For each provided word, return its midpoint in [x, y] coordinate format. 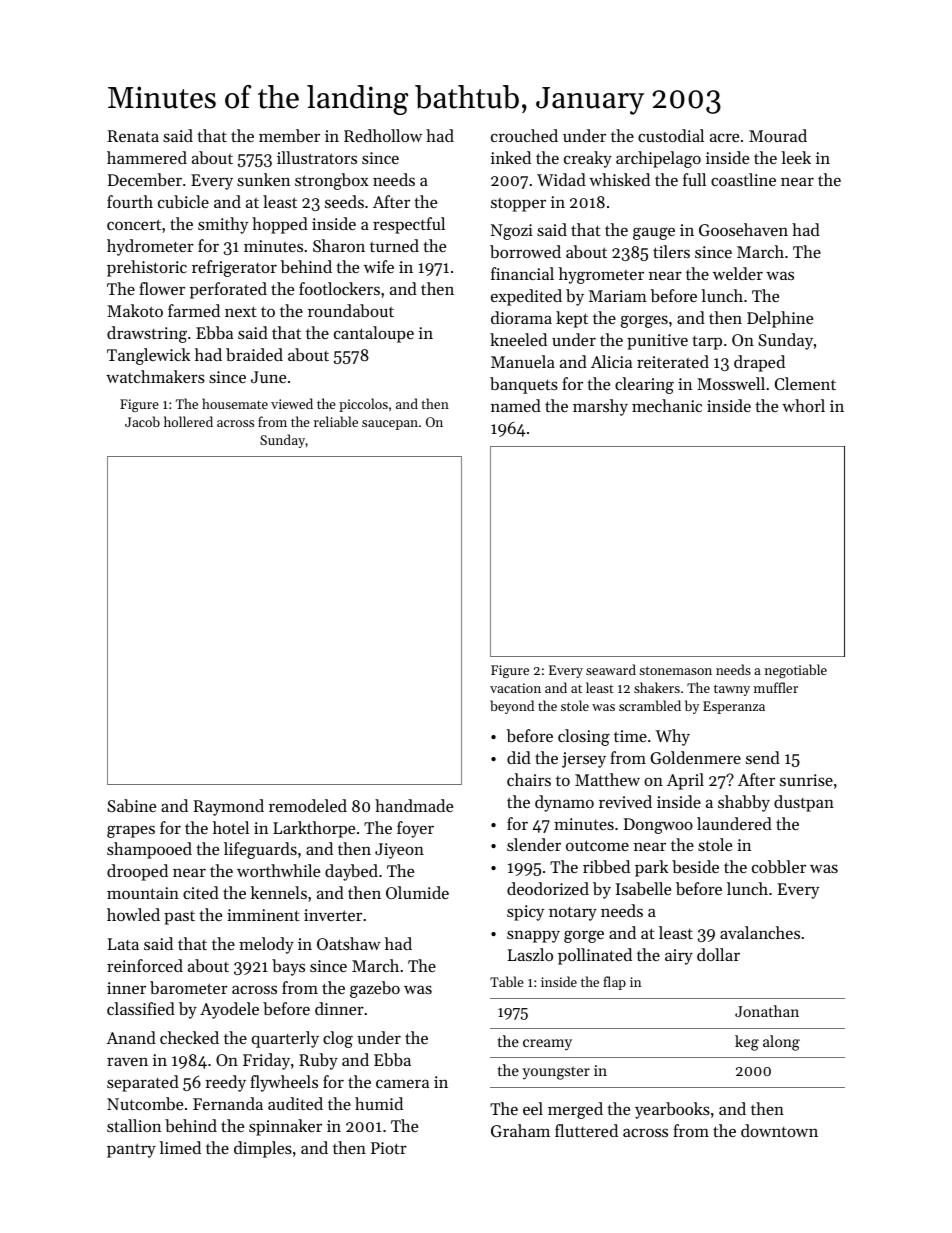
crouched [524, 135]
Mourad [778, 135]
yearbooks [672, 1110]
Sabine [131, 805]
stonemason [675, 670]
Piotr [389, 1148]
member [289, 135]
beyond [512, 707]
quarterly [285, 1039]
